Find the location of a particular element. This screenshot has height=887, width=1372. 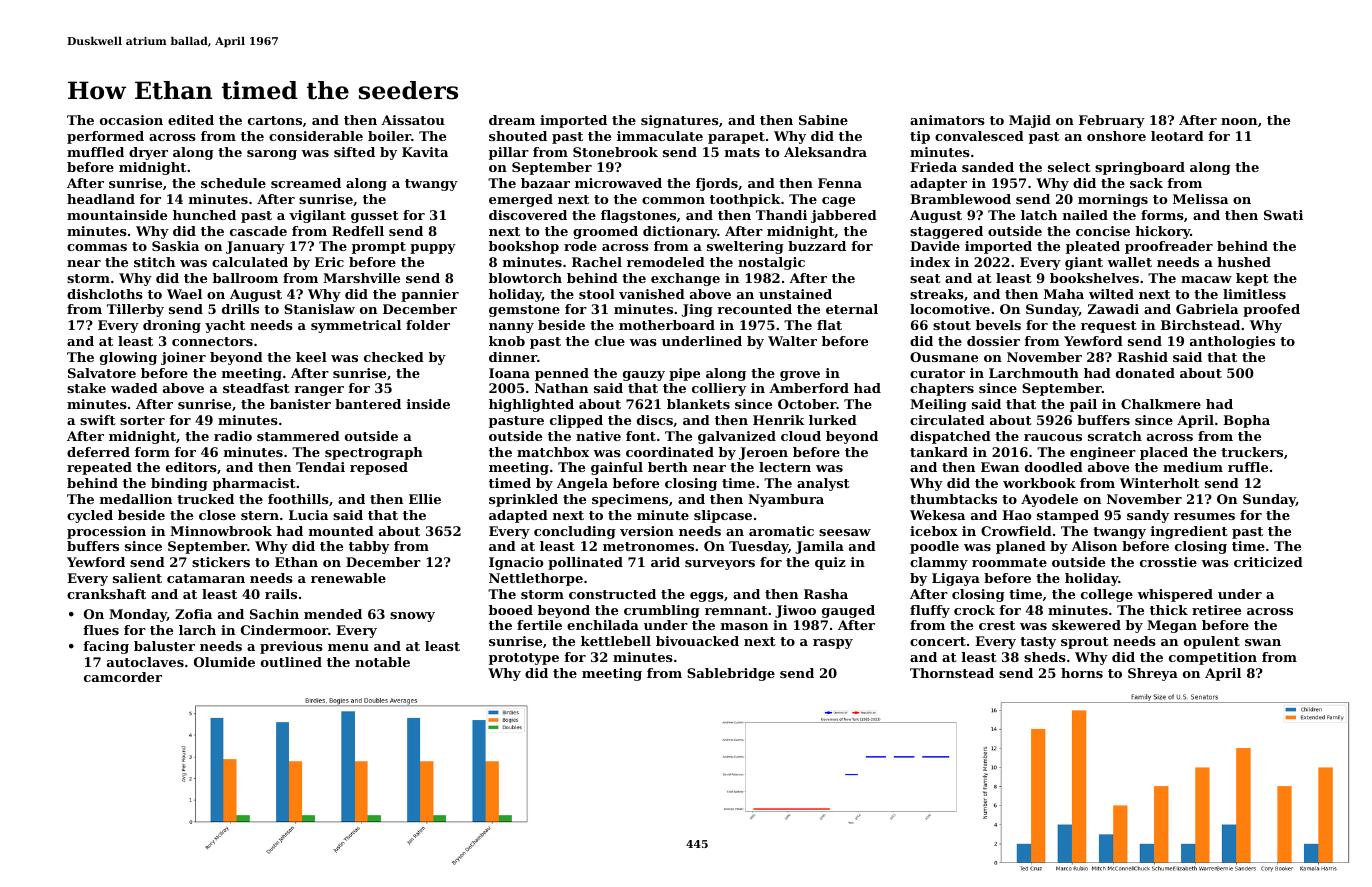

Zofia is located at coordinates (193, 614).
